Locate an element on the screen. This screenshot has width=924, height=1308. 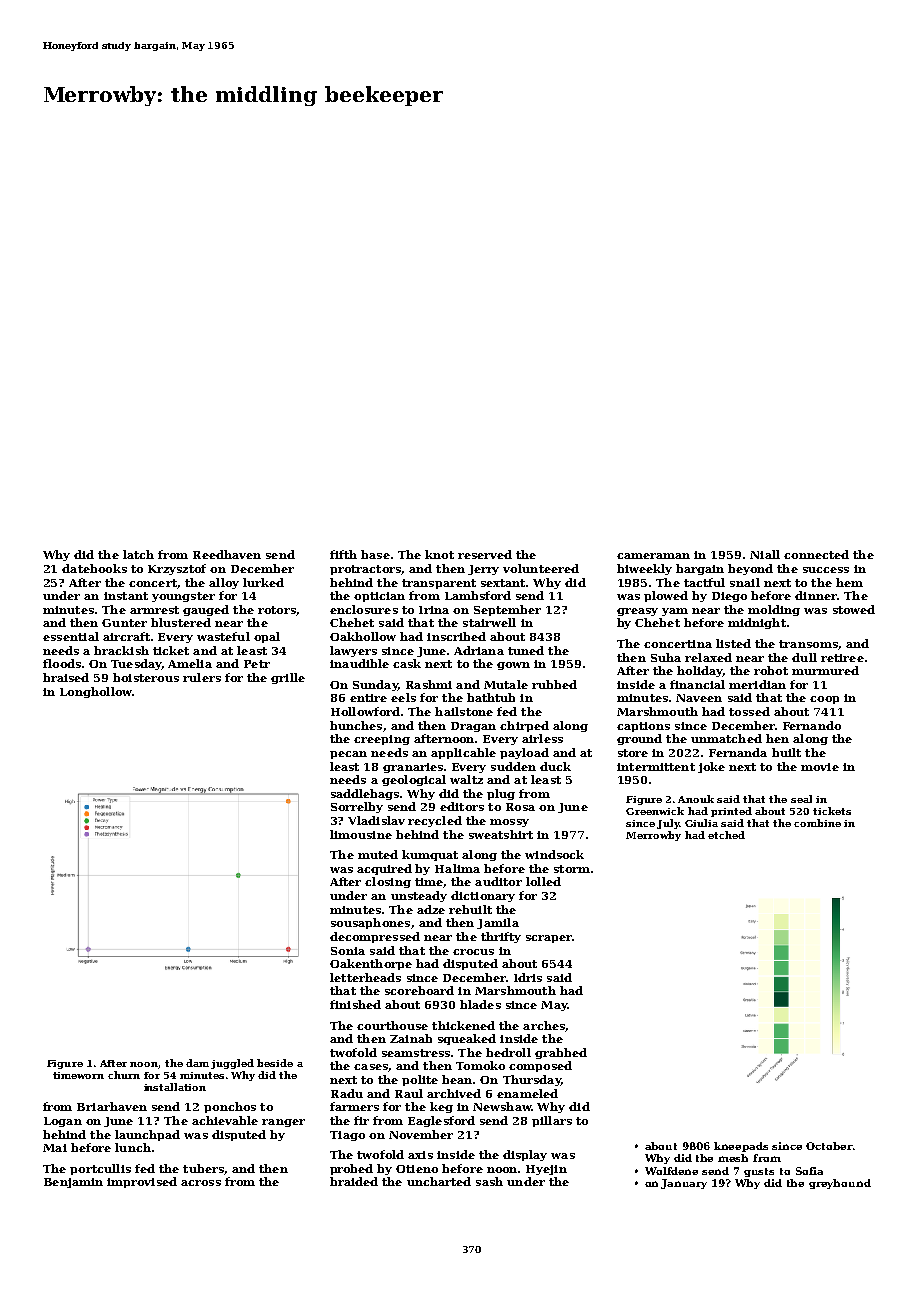
Benjamin is located at coordinates (73, 1183).
